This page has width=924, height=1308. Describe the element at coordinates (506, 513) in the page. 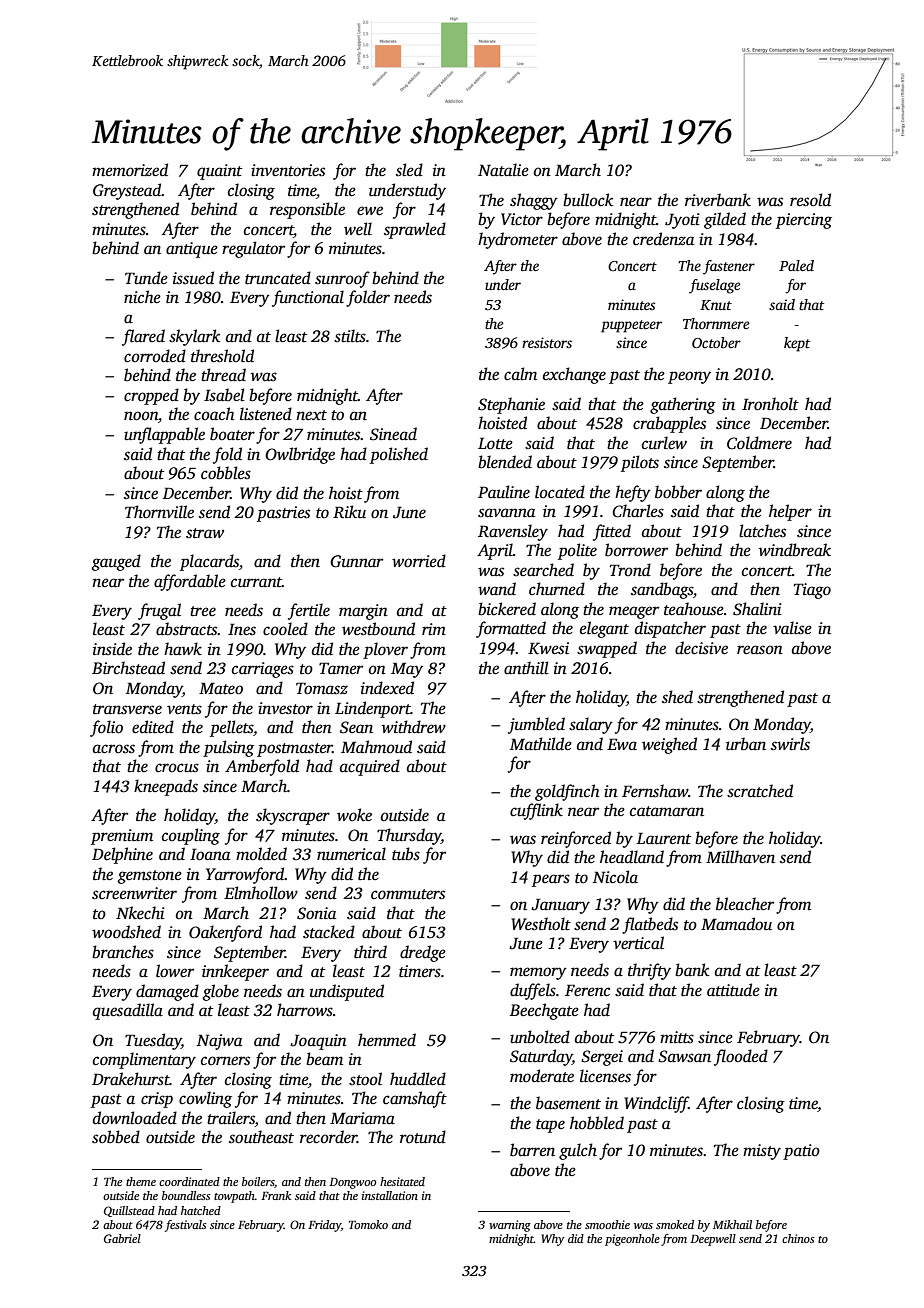

I see `savanna` at that location.
